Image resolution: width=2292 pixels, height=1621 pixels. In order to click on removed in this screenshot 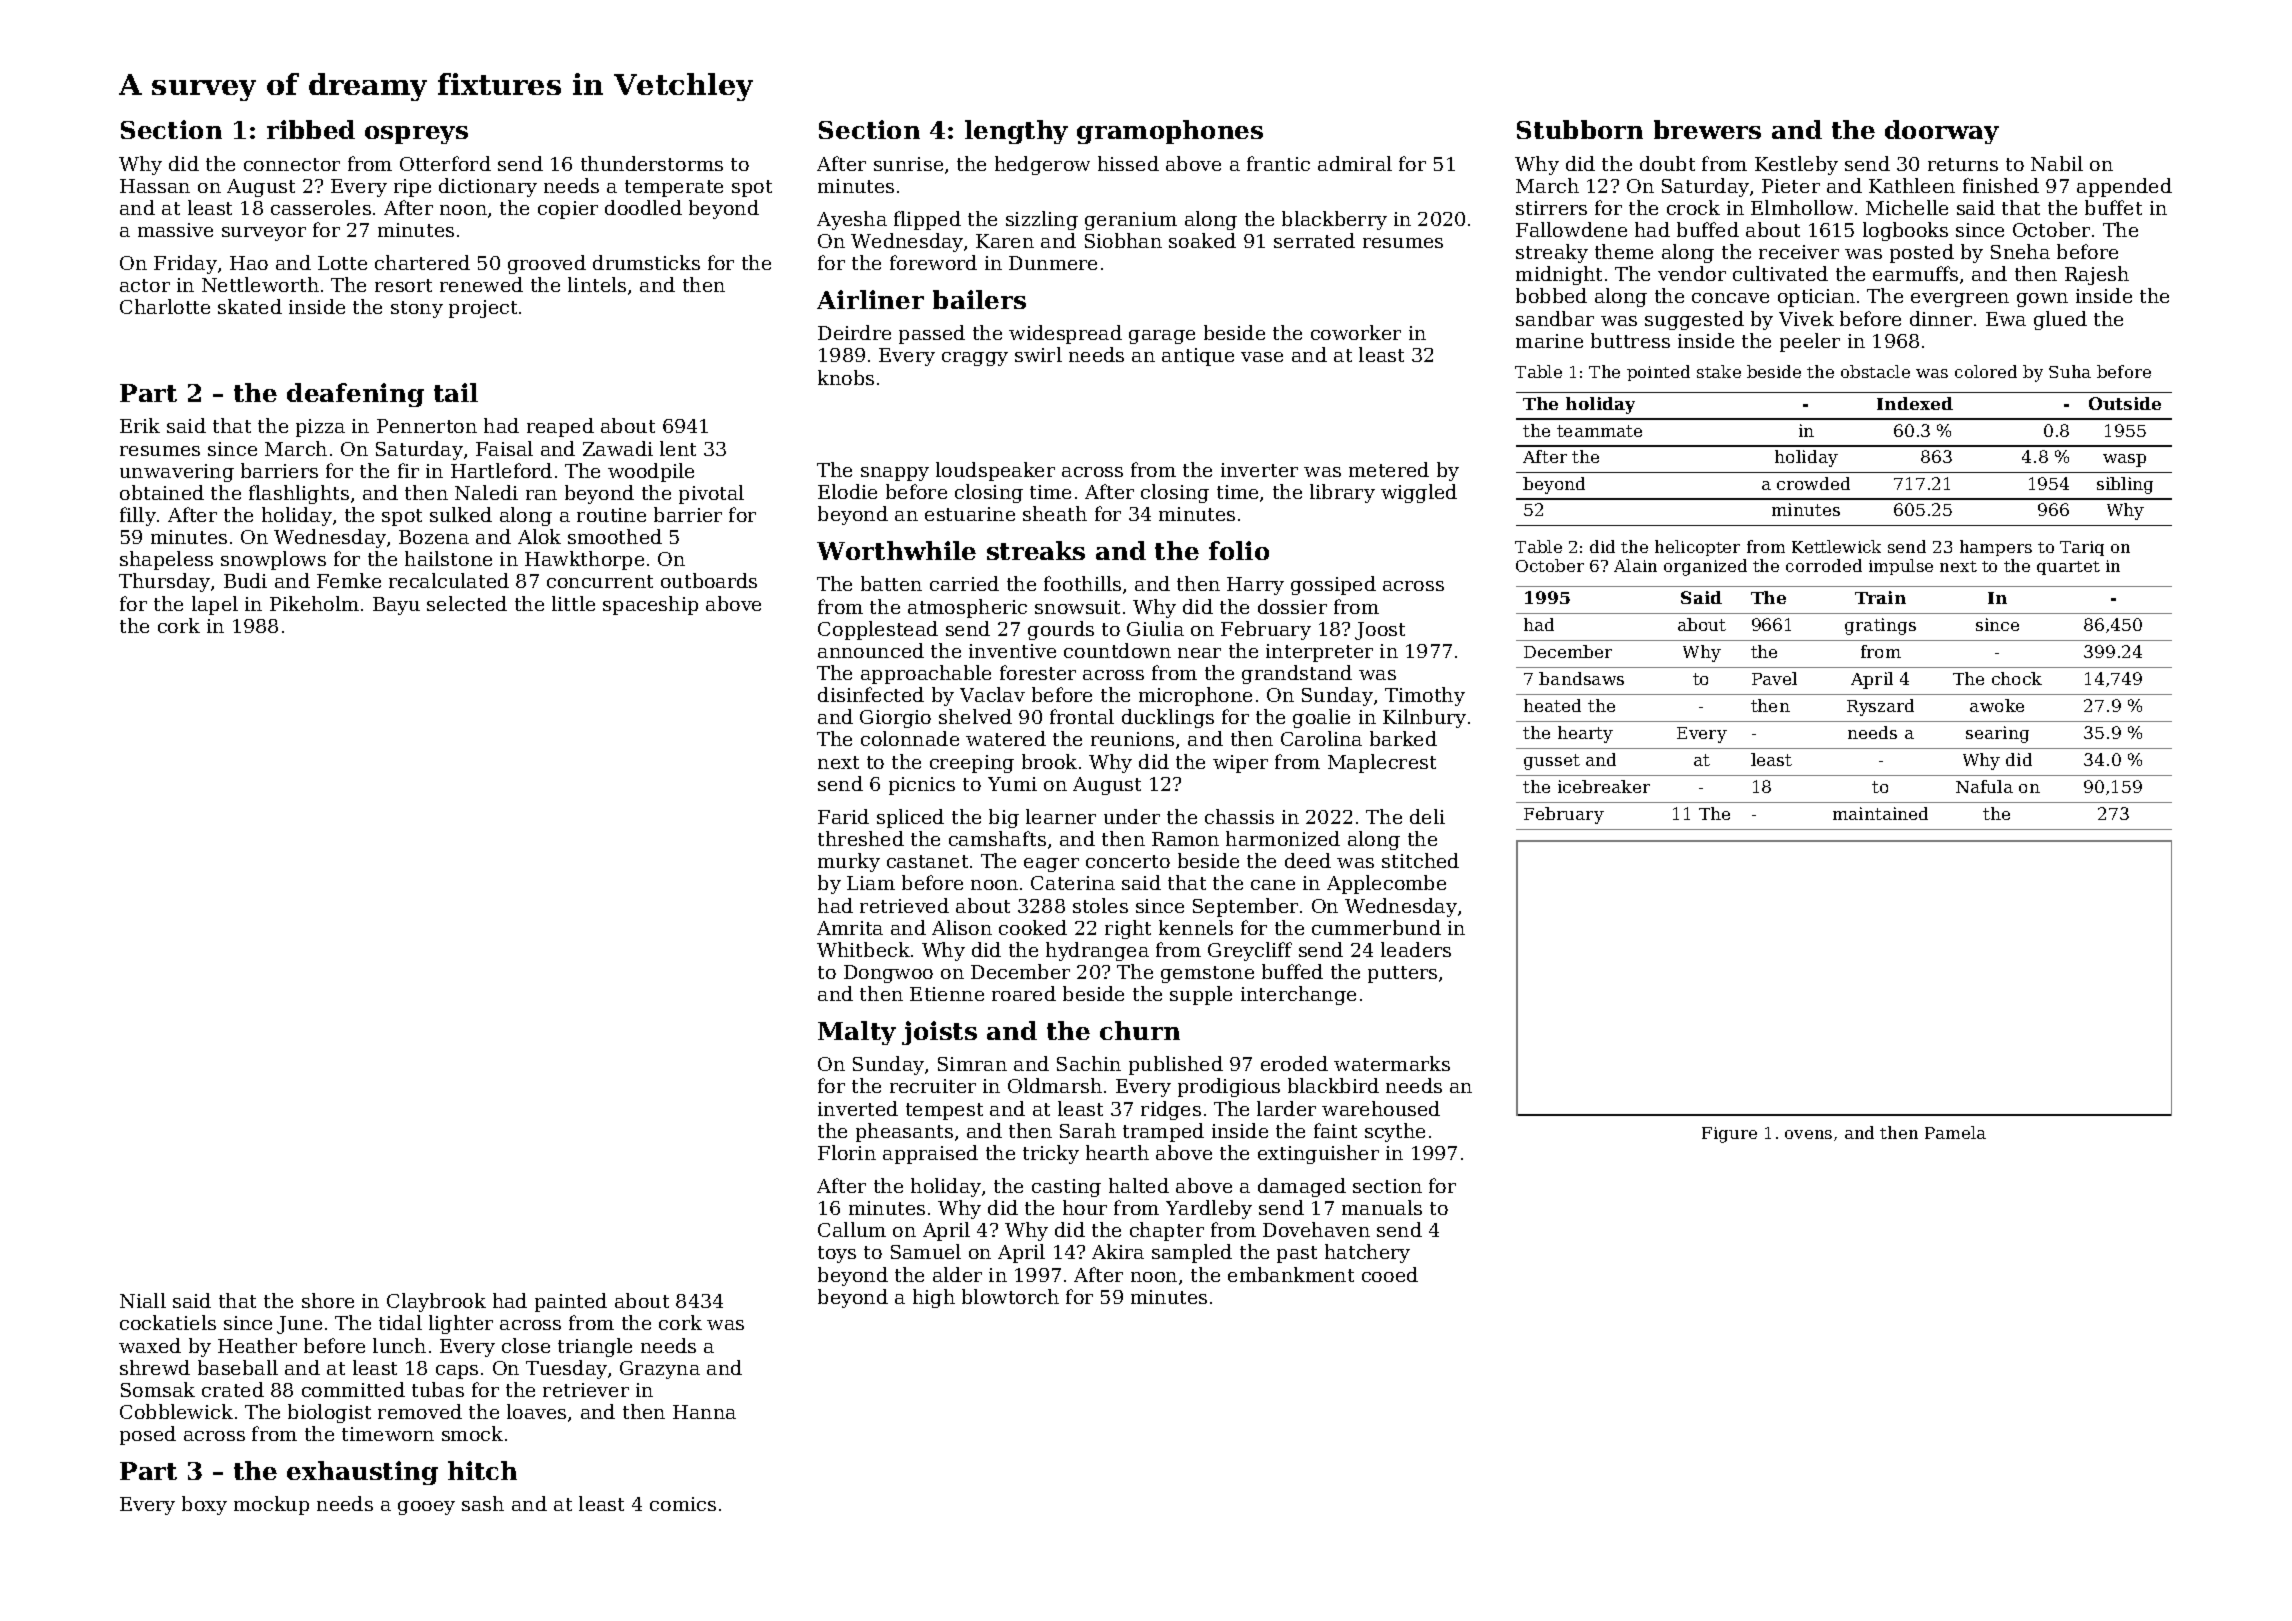, I will do `click(420, 1411)`.
